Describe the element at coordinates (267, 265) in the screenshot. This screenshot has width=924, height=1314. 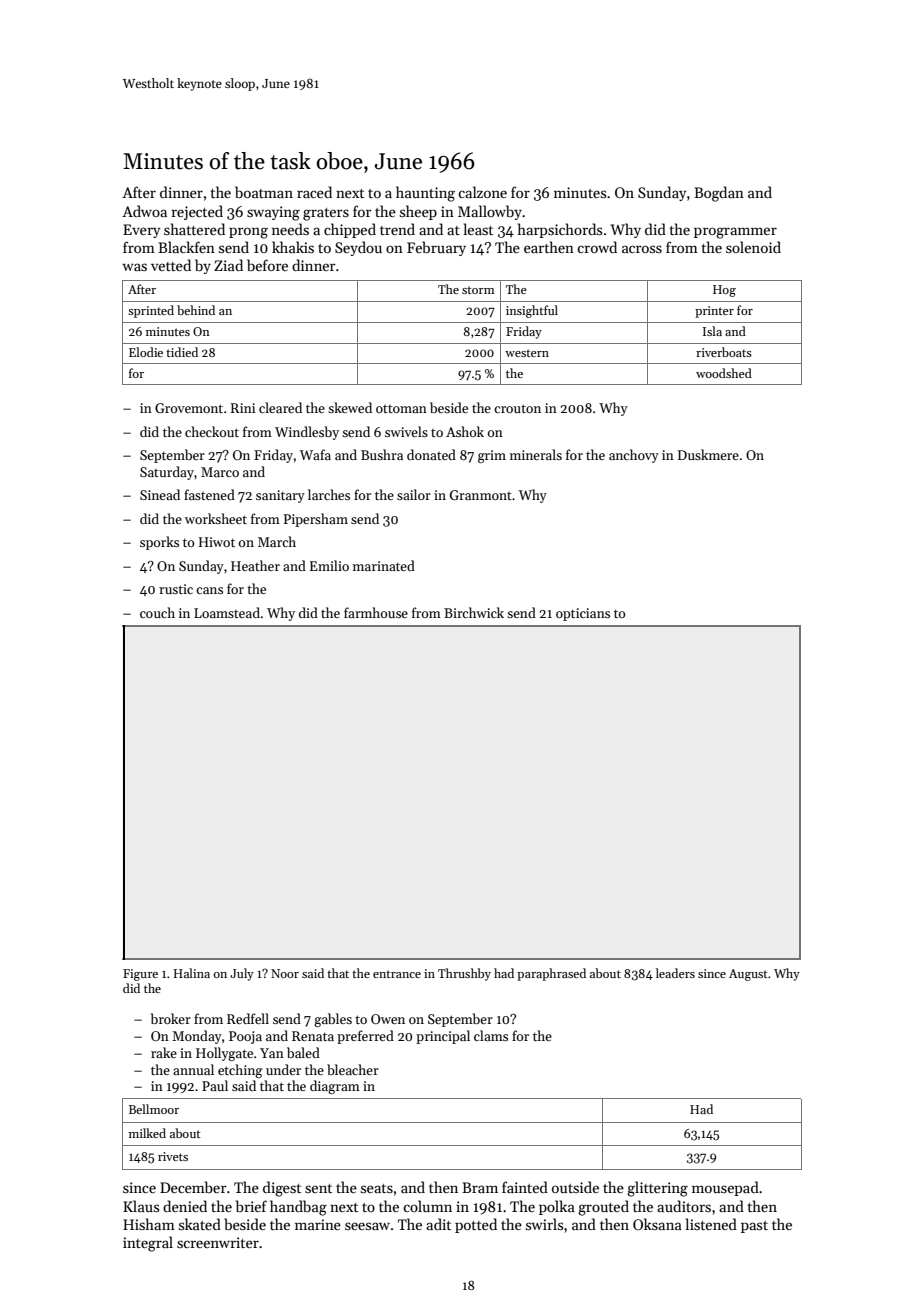
I see `before` at that location.
